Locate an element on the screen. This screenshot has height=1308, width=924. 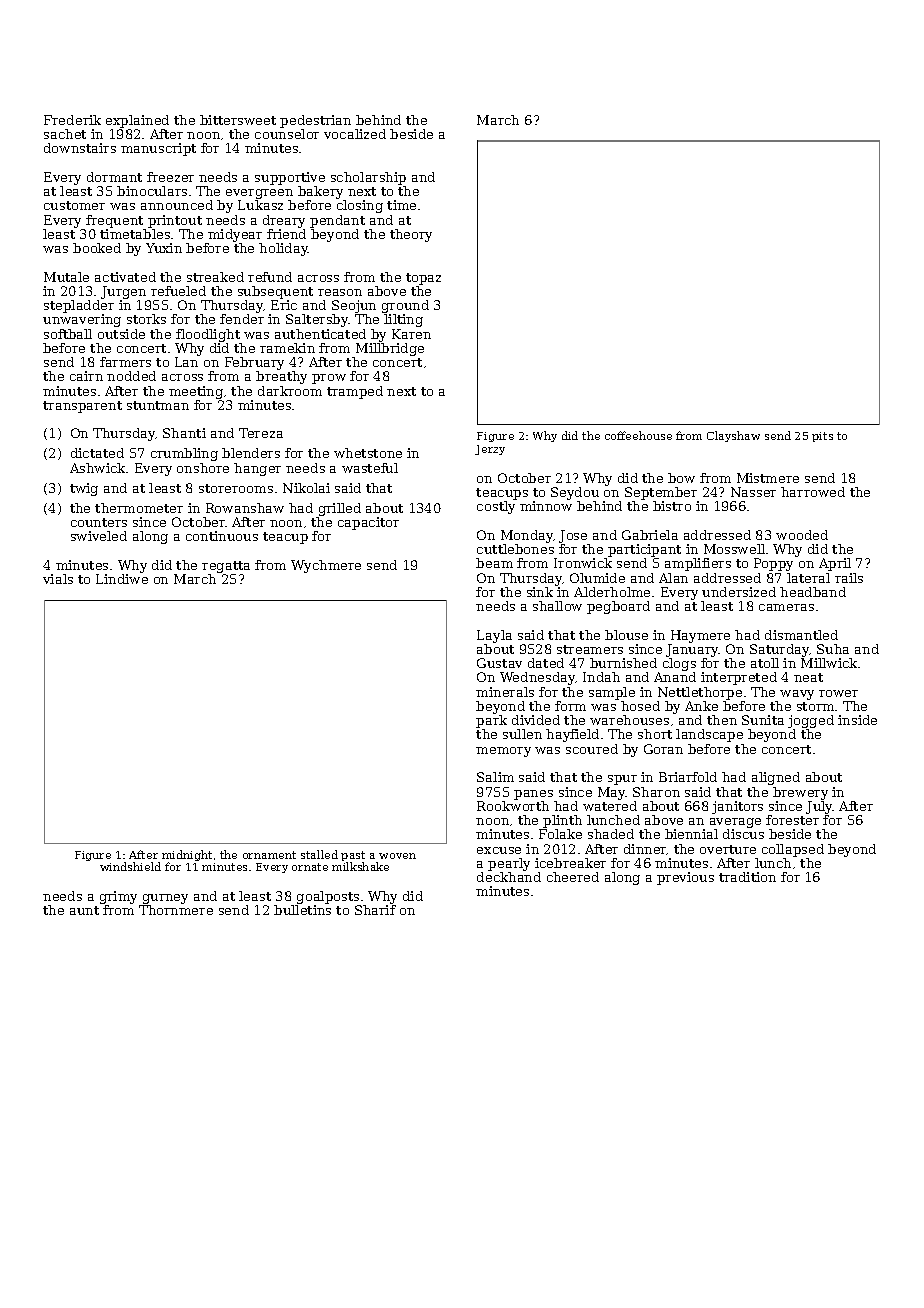
Frederik is located at coordinates (72, 120).
